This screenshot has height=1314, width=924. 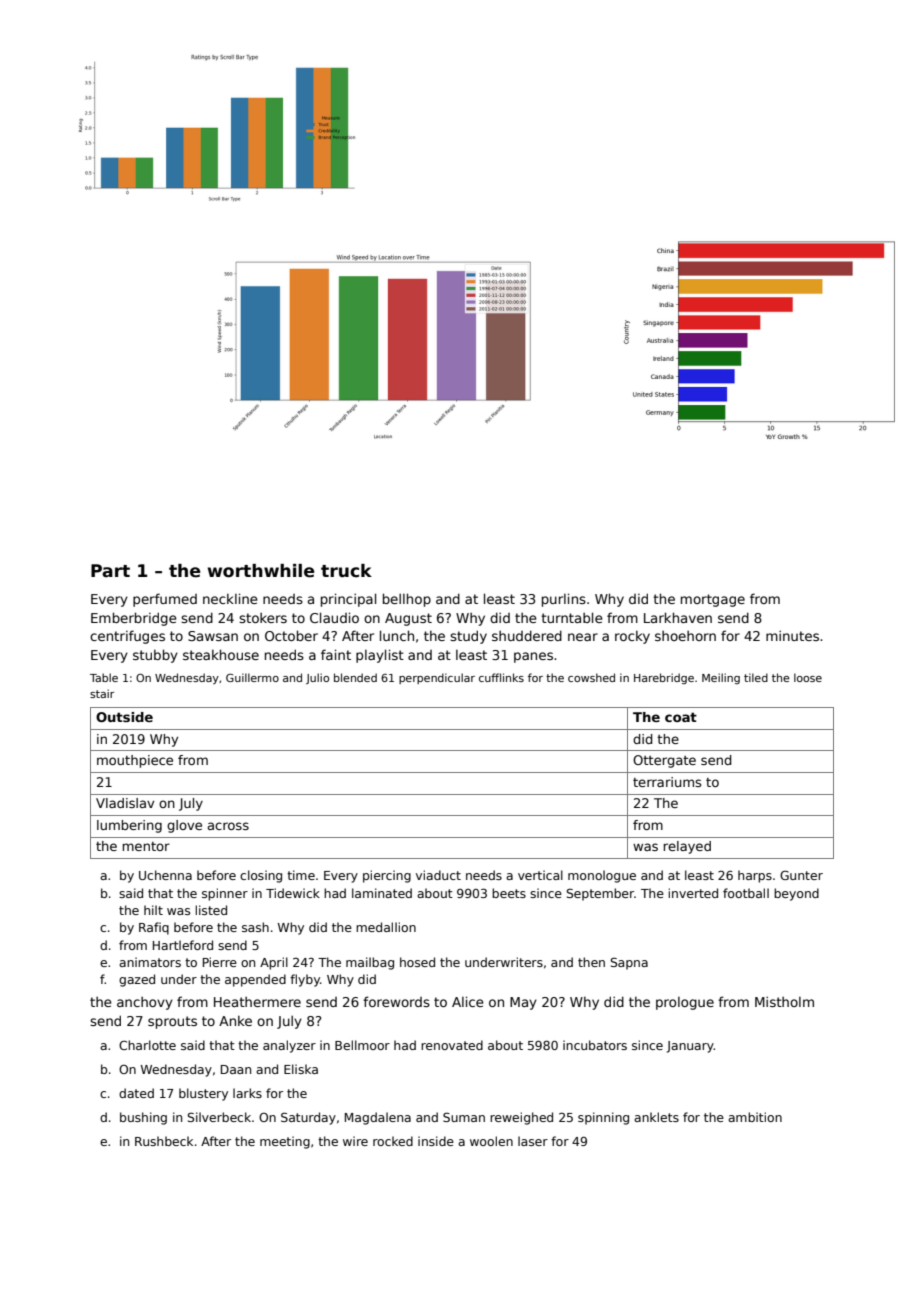 I want to click on inverted, so click(x=693, y=893).
